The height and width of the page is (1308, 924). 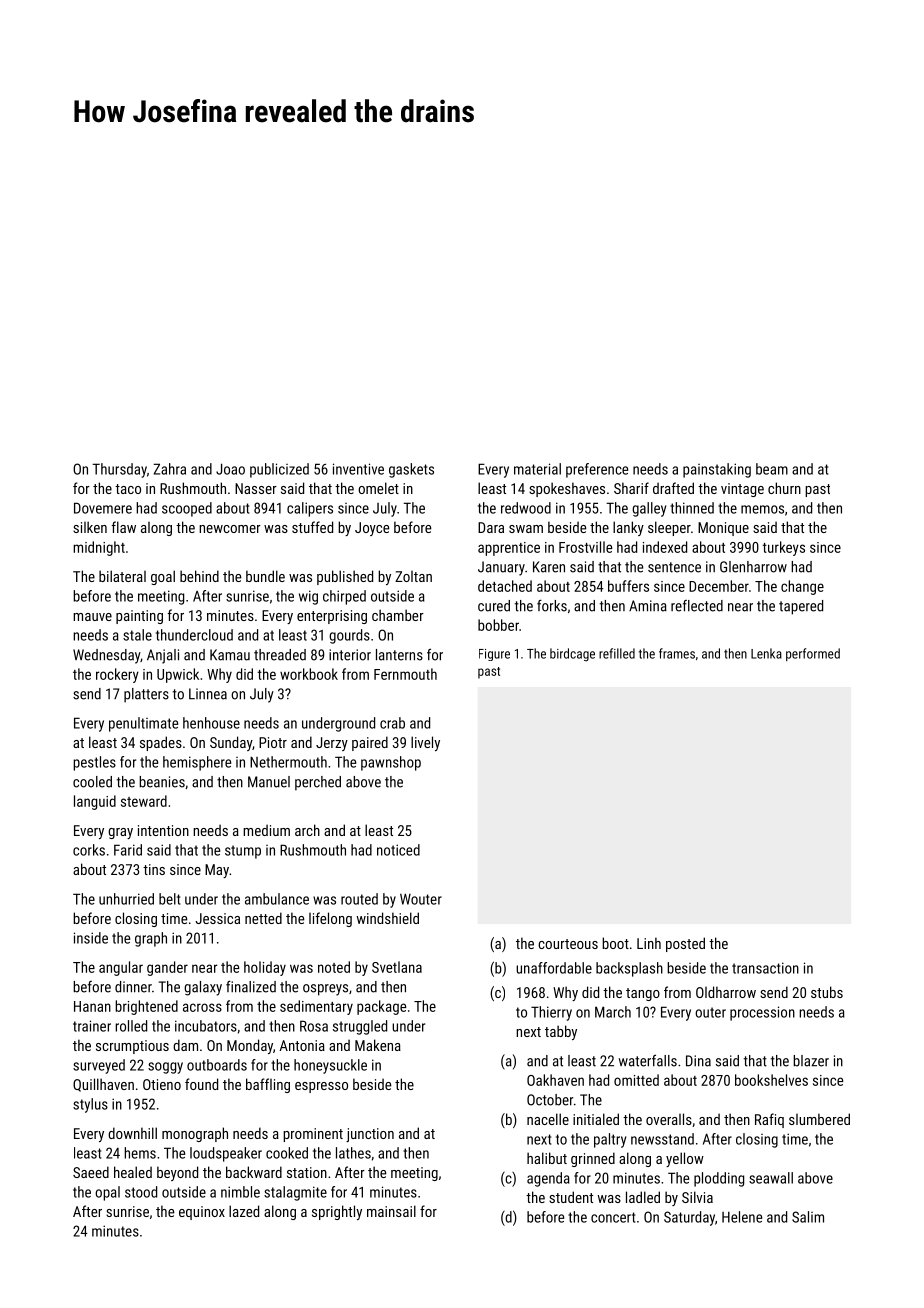 What do you see at coordinates (202, 1213) in the page?
I see `equinox` at bounding box center [202, 1213].
